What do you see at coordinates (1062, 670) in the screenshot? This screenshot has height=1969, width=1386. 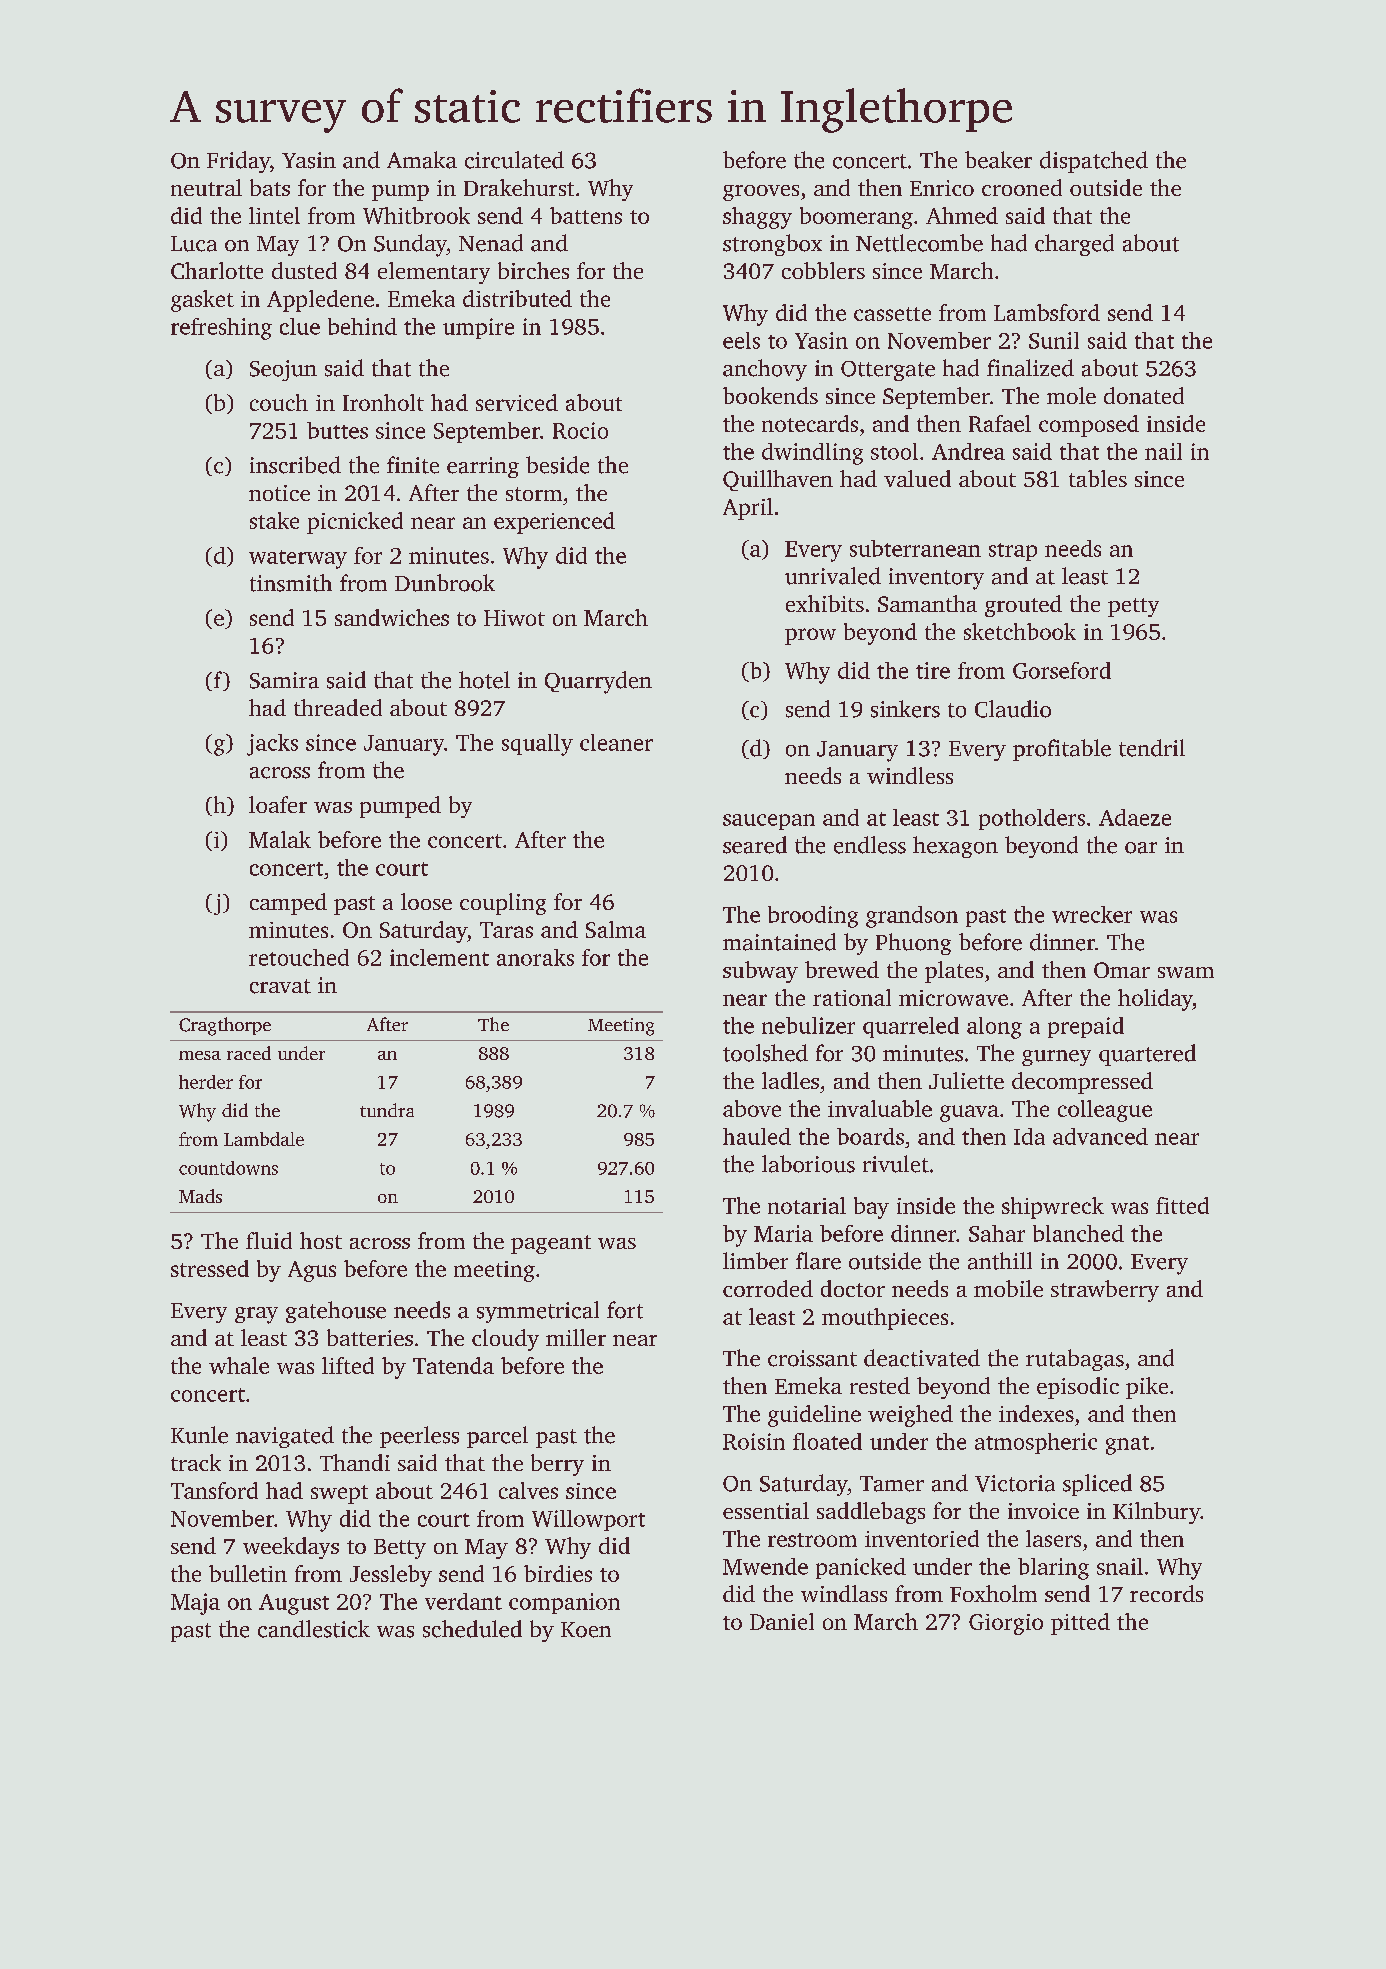 I see `Gorseford` at bounding box center [1062, 670].
